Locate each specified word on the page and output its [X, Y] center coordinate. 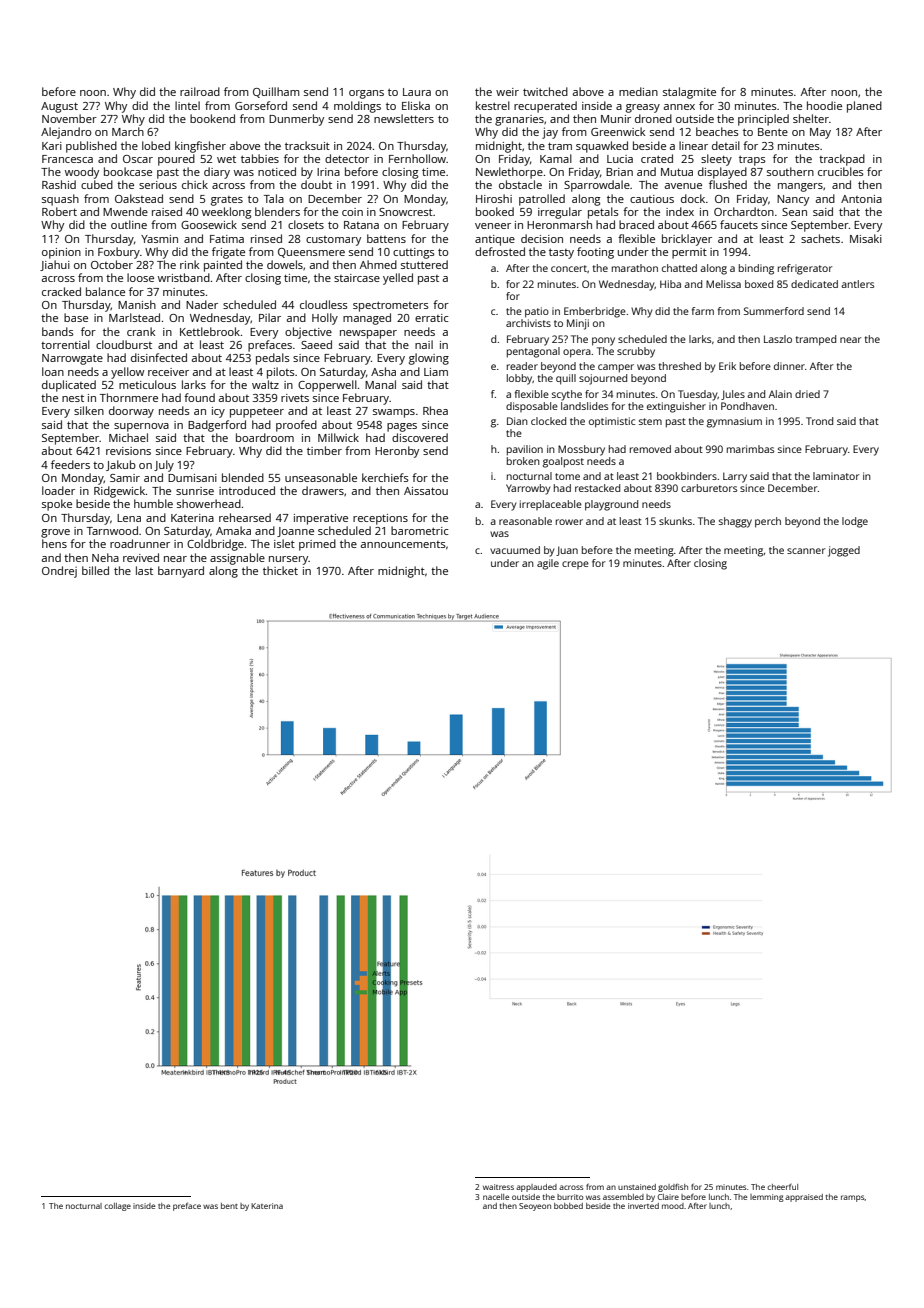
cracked [61, 291]
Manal [380, 384]
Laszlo [778, 339]
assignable [237, 559]
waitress [498, 1187]
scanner [806, 551]
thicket [280, 570]
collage [117, 1207]
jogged [844, 551]
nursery [289, 560]
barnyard [181, 572]
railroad [200, 91]
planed [864, 107]
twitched [545, 91]
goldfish [673, 1187]
